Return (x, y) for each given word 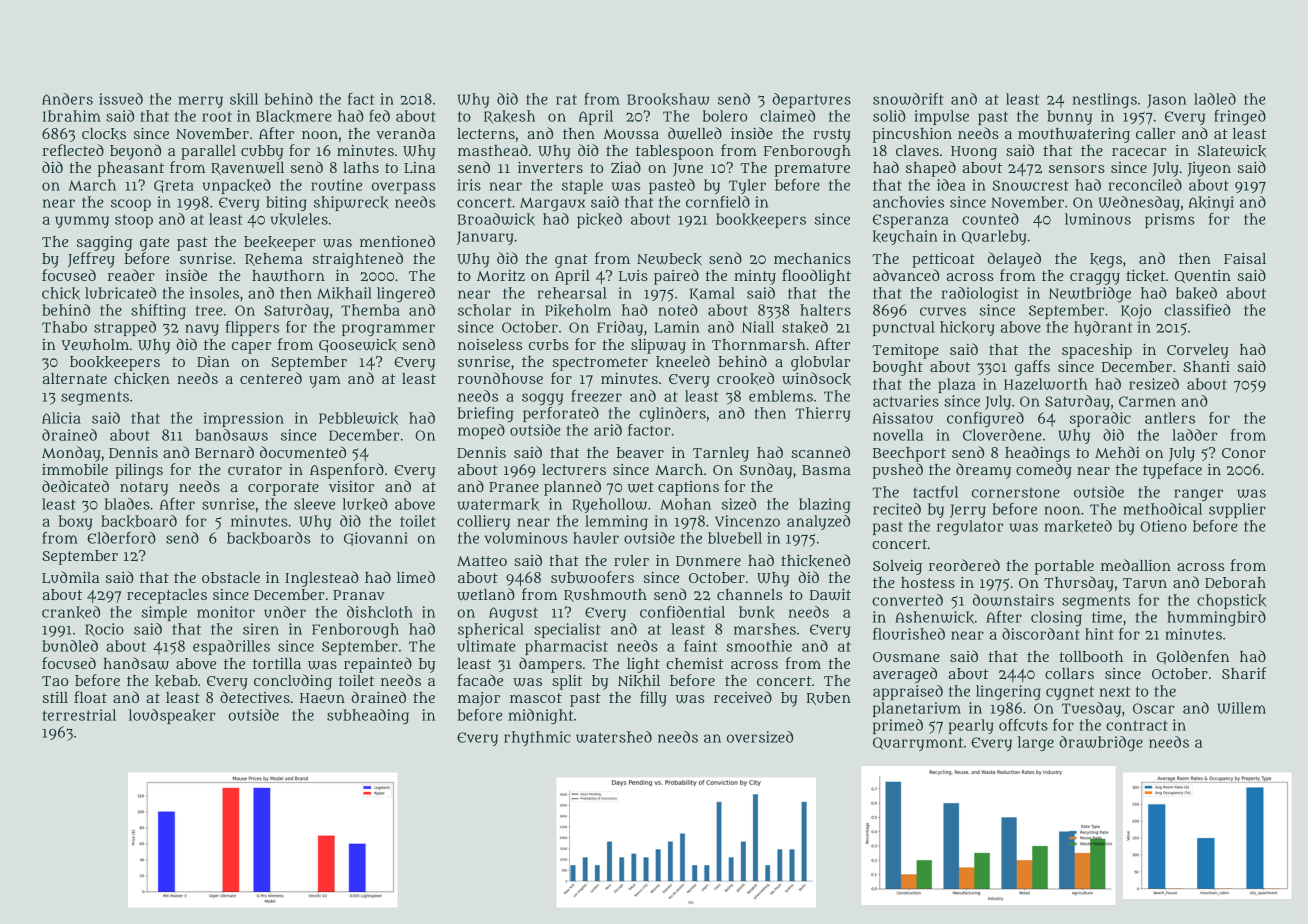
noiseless (490, 344)
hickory (967, 328)
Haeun (322, 698)
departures (811, 100)
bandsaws (231, 435)
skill (244, 99)
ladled (1215, 99)
